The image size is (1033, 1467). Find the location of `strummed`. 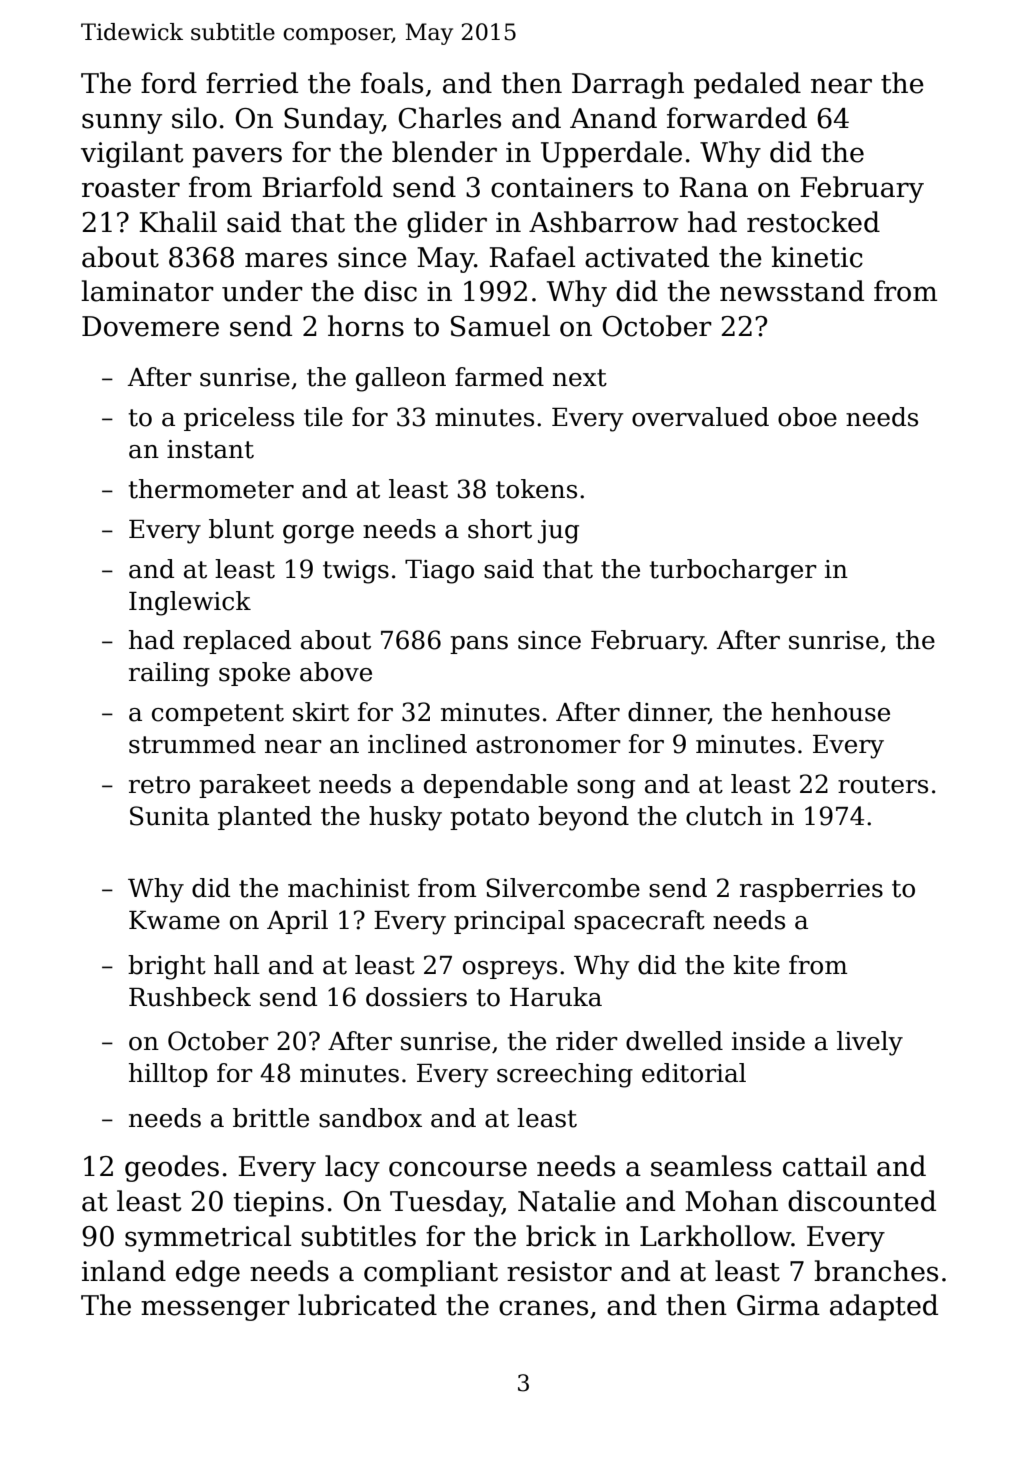

strummed is located at coordinates (192, 744).
